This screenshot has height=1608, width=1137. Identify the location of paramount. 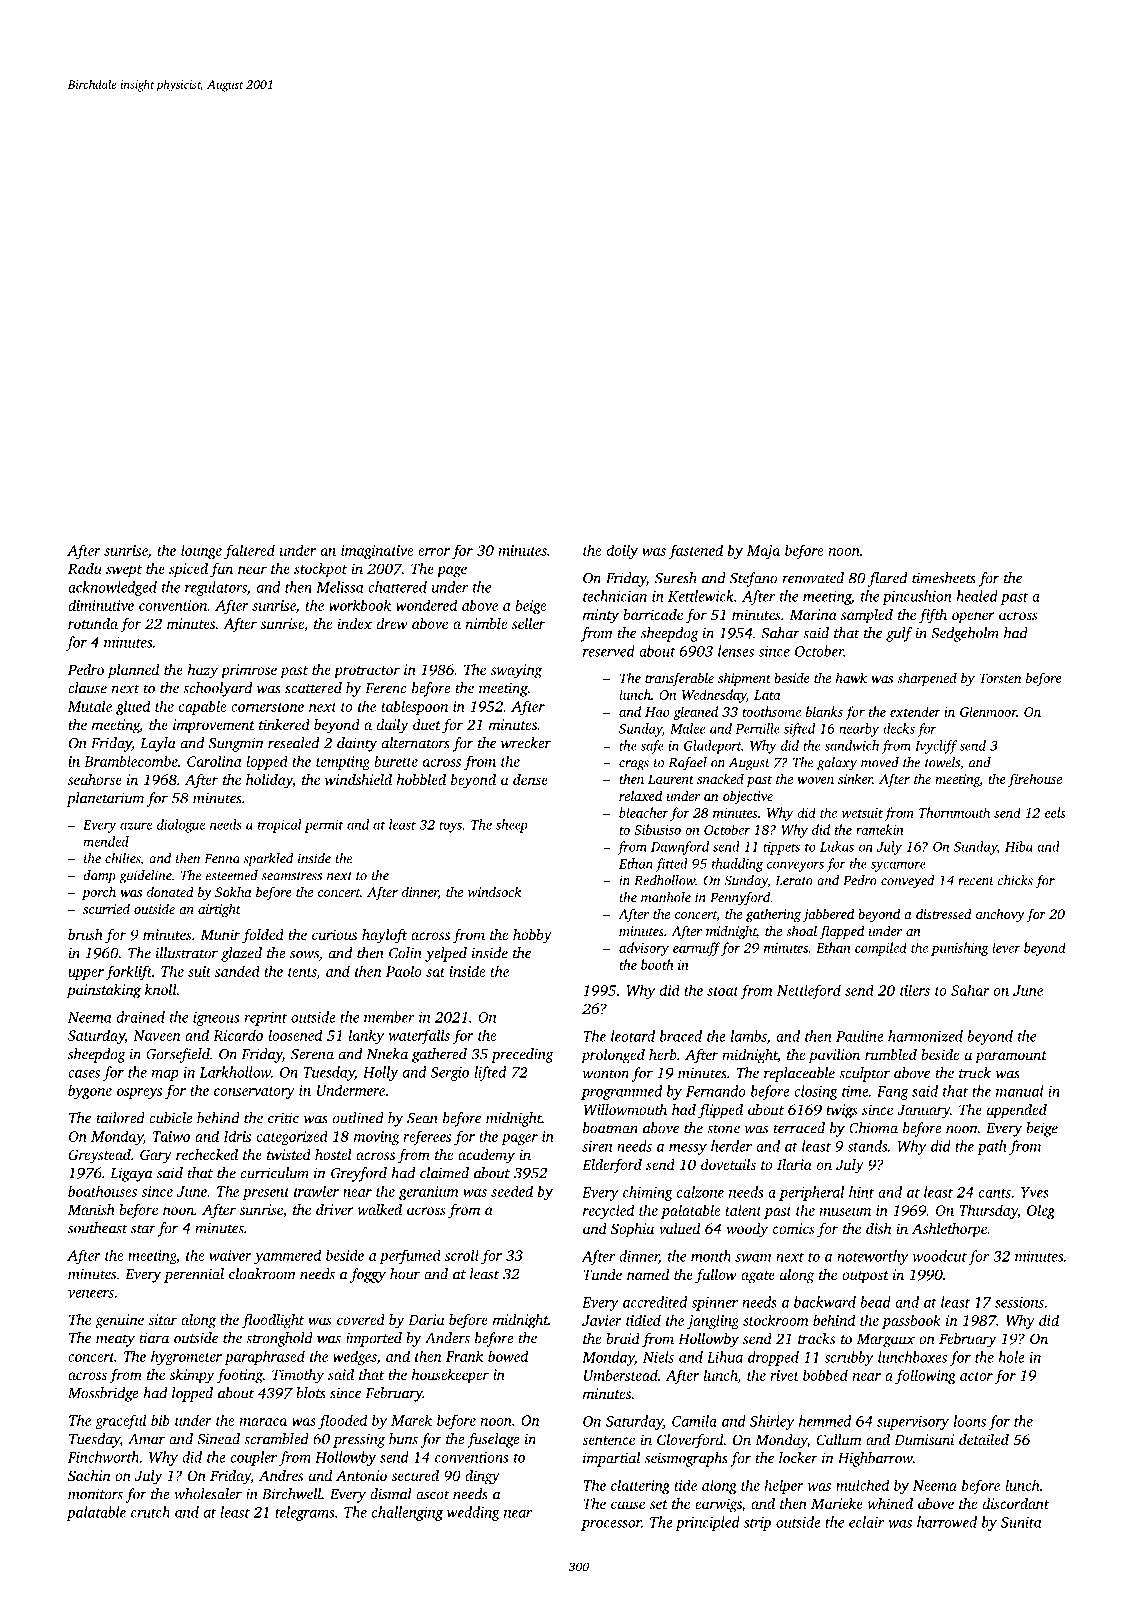
(1011, 1057).
